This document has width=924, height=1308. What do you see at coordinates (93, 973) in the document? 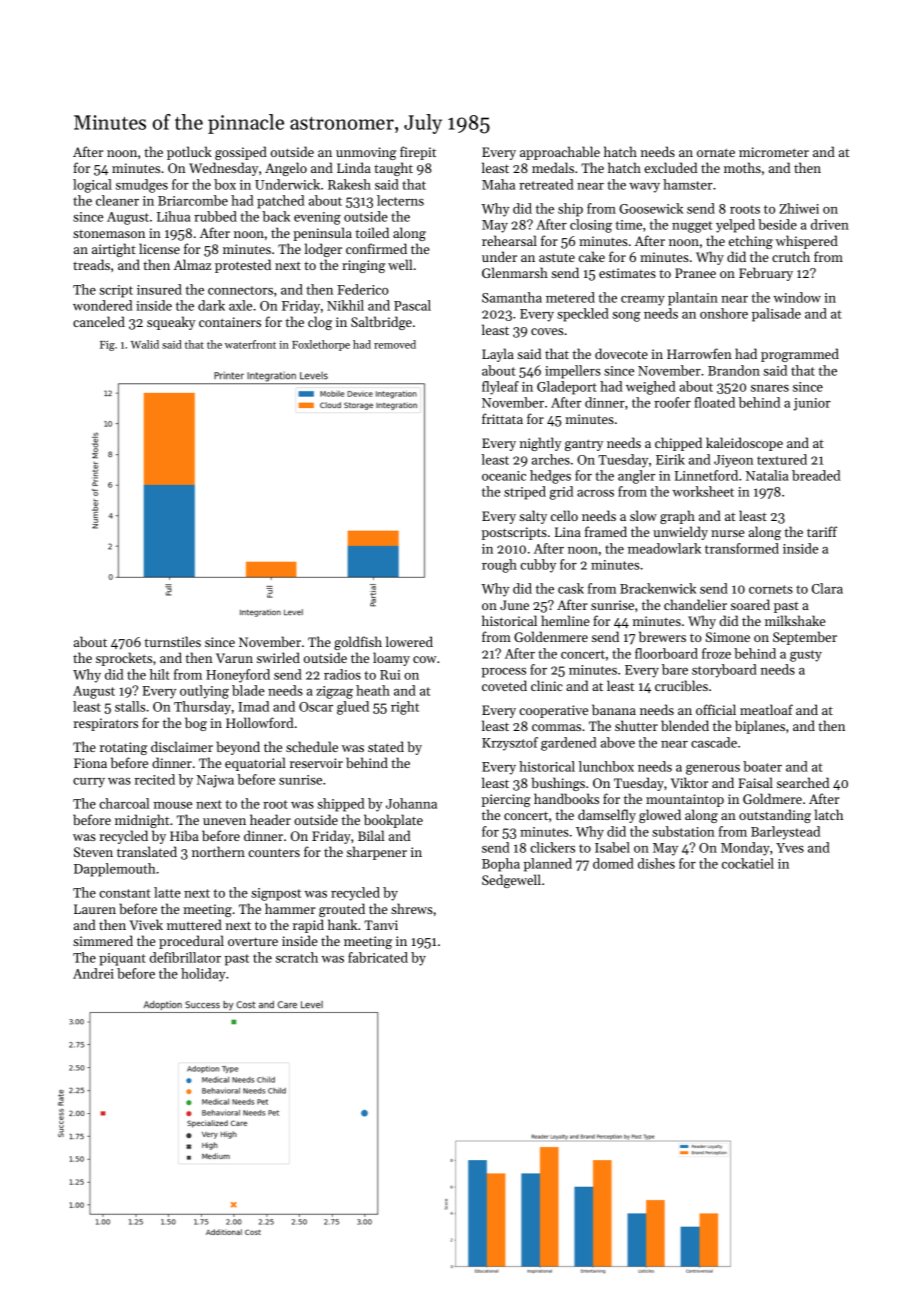
I see `Andrei` at bounding box center [93, 973].
